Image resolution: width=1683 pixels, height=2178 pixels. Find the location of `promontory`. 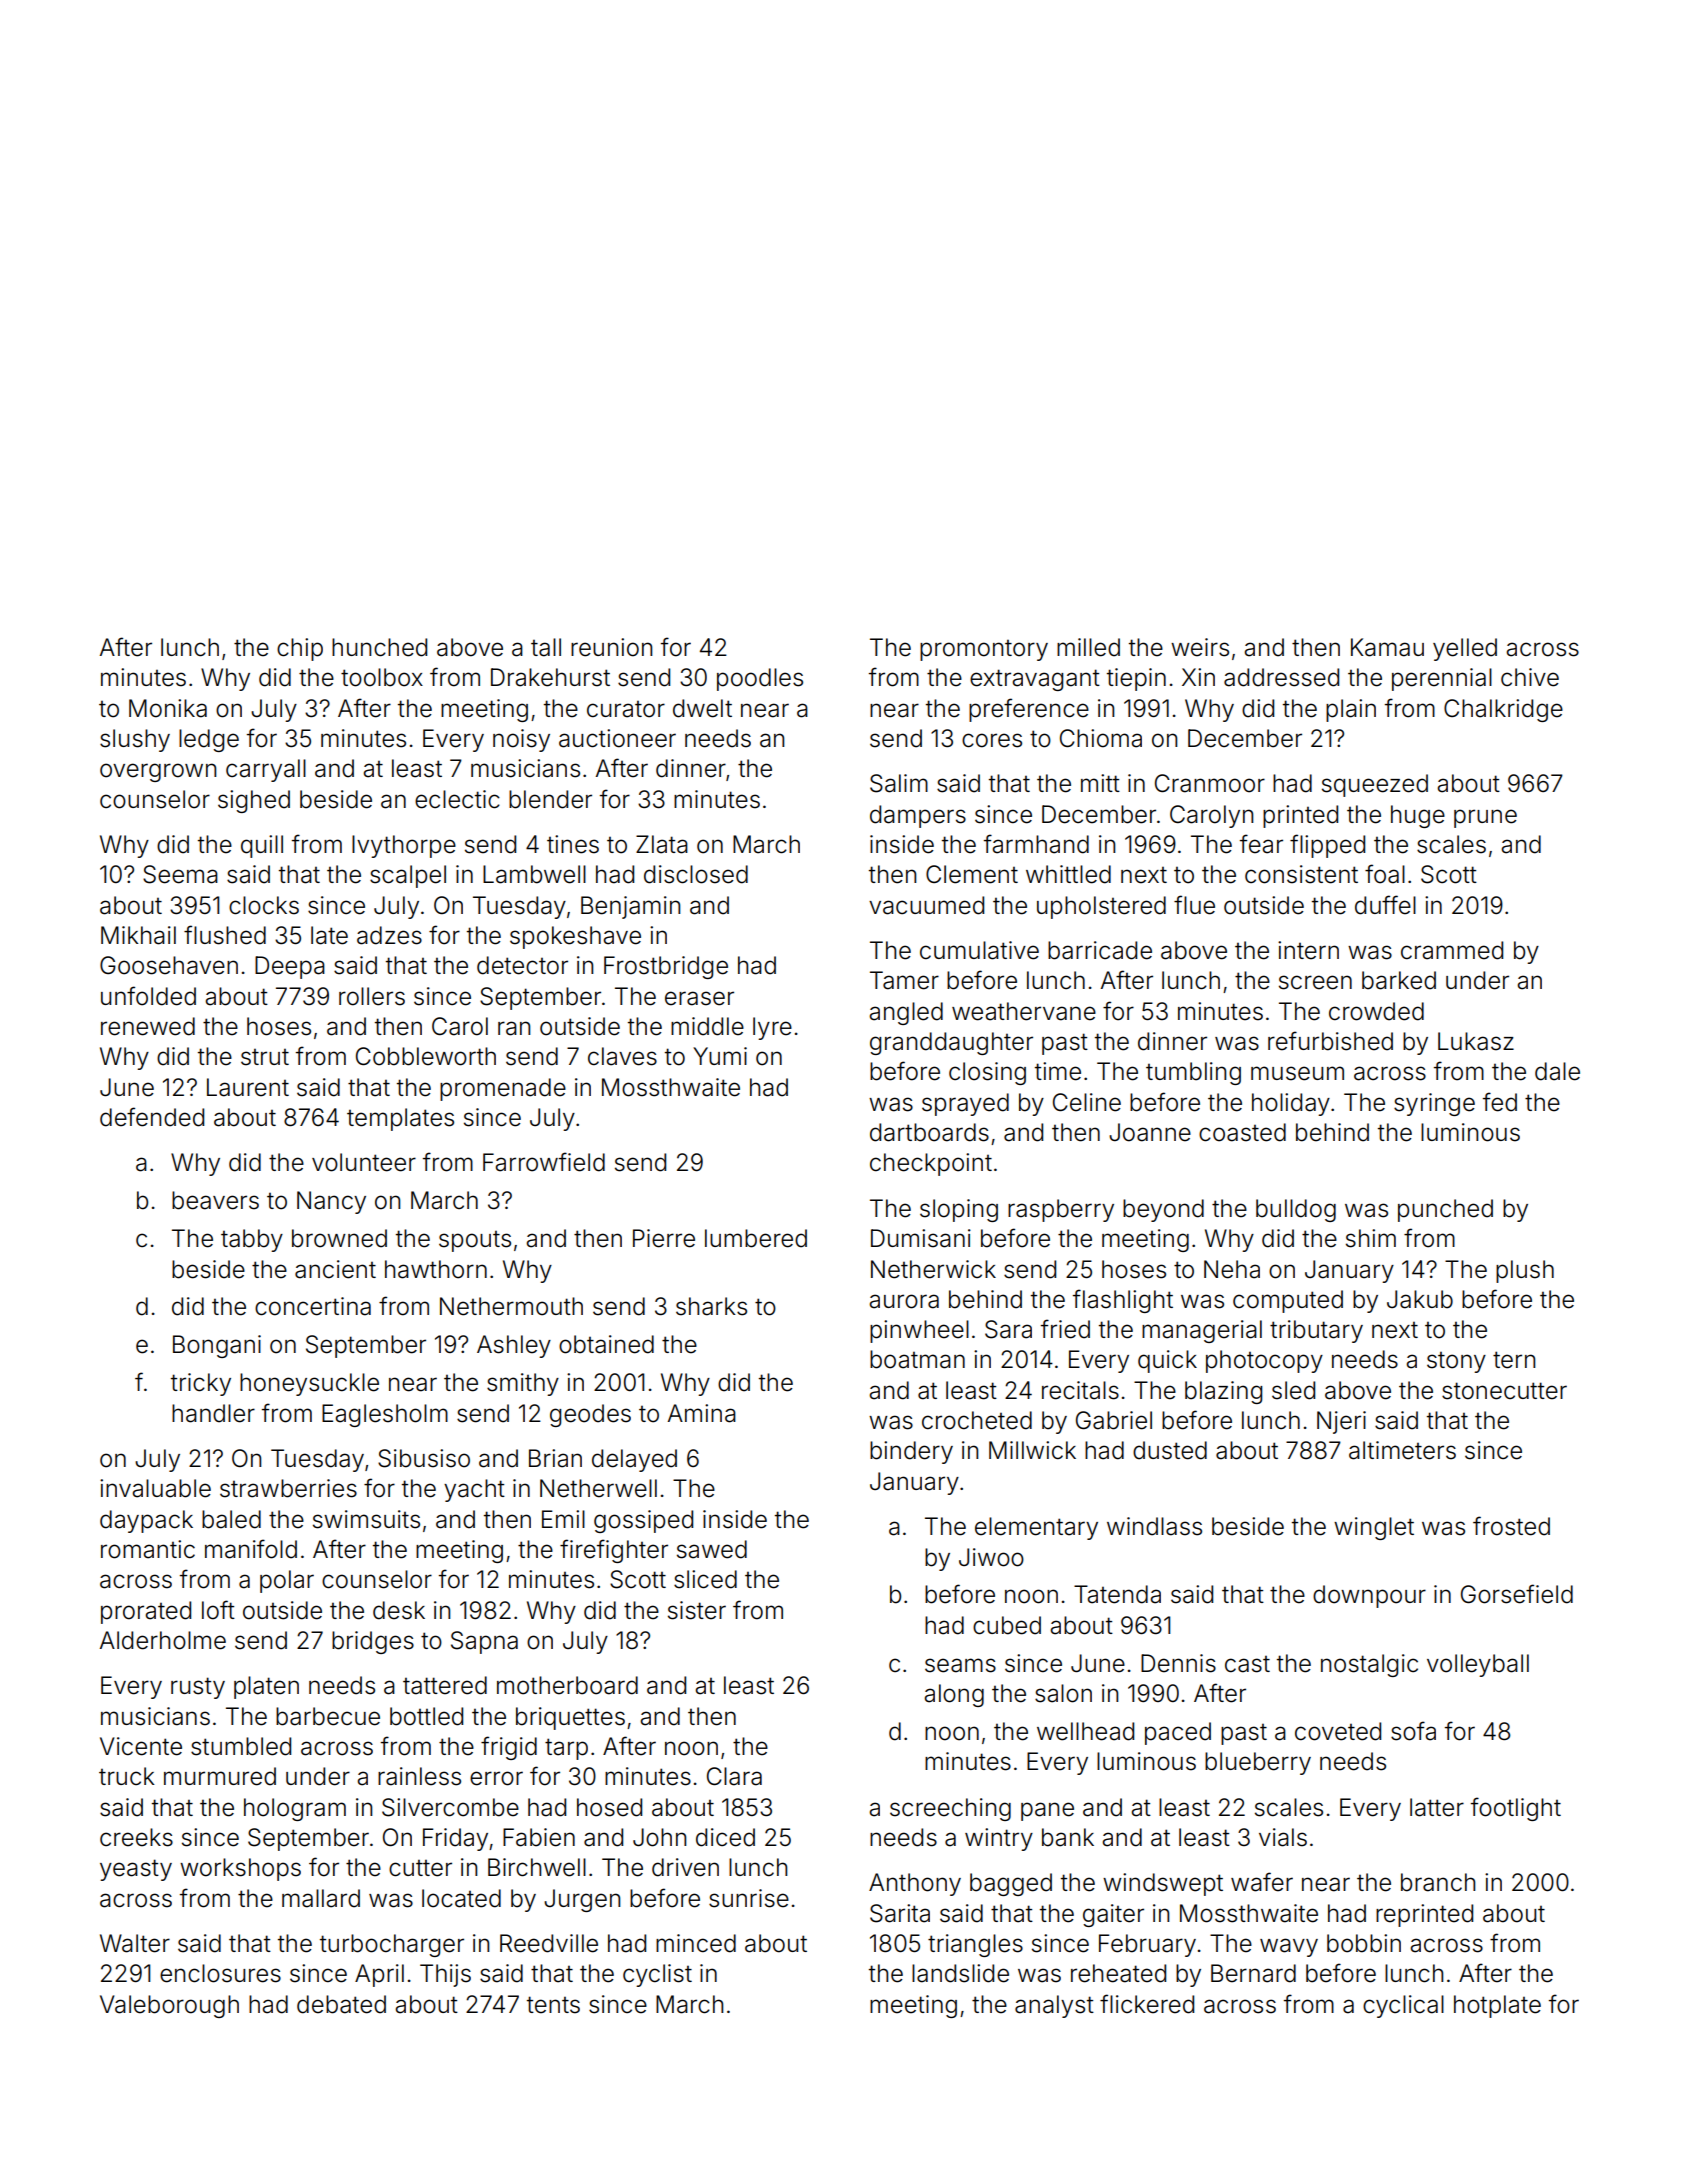

promontory is located at coordinates (984, 650).
